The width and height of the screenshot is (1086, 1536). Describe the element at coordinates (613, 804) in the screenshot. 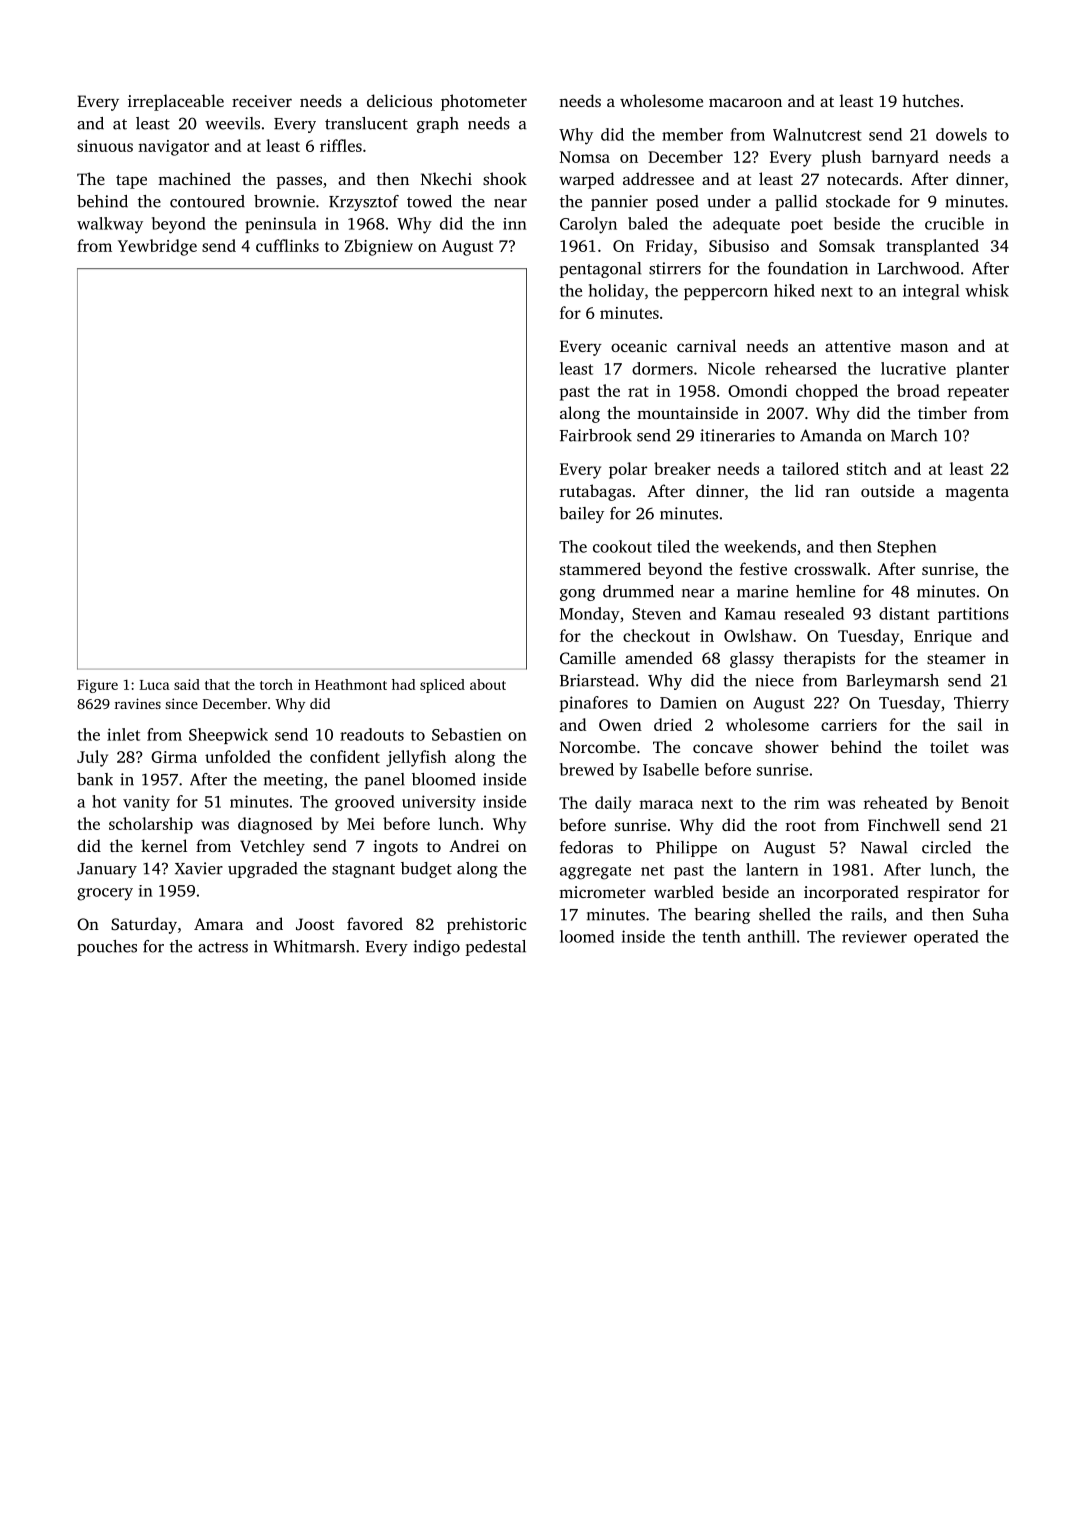

I see `daily` at that location.
